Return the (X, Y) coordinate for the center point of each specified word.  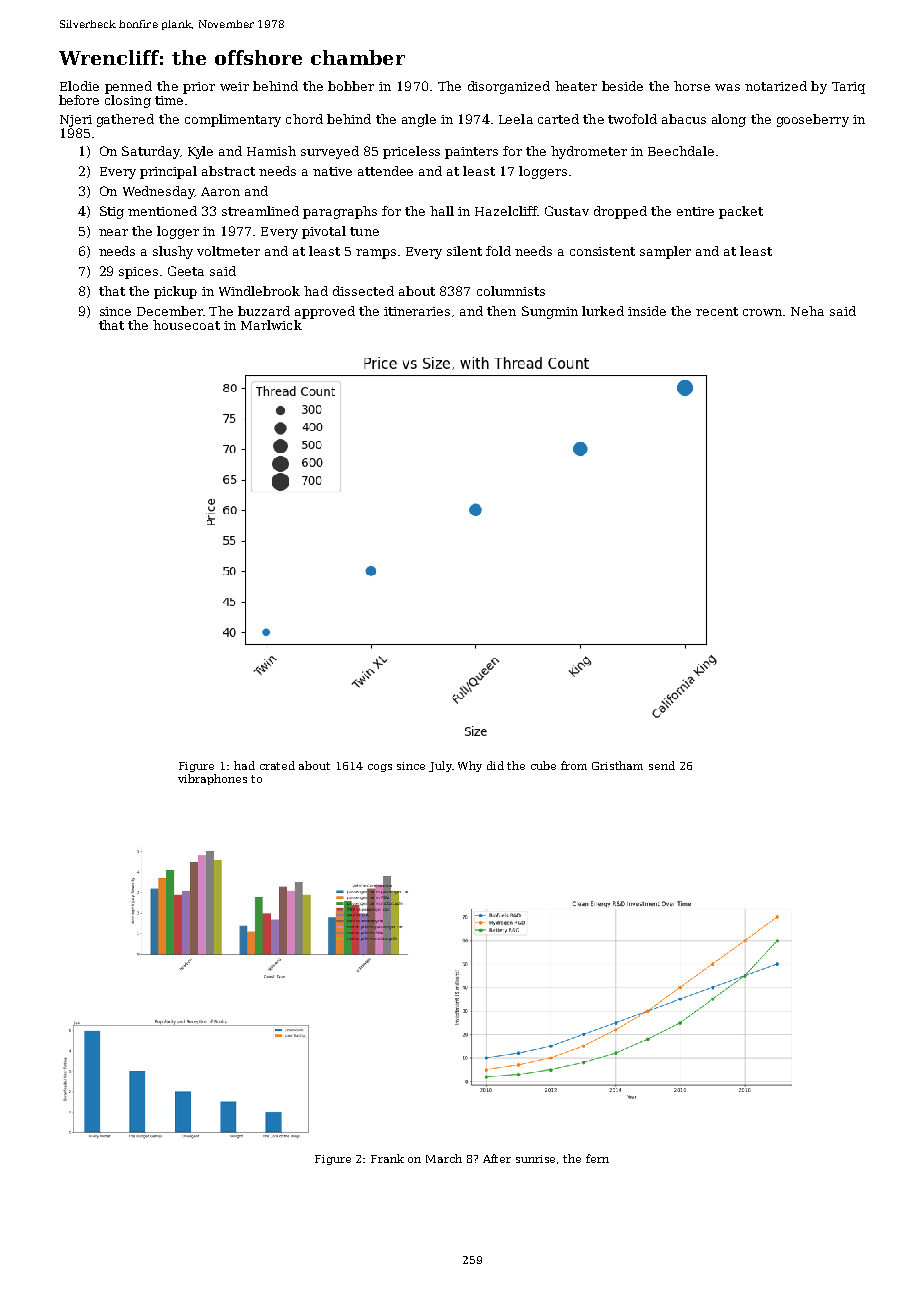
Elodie (79, 86)
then (501, 311)
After (497, 1158)
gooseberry (813, 120)
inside (647, 311)
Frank (387, 1158)
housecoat (186, 325)
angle (419, 120)
